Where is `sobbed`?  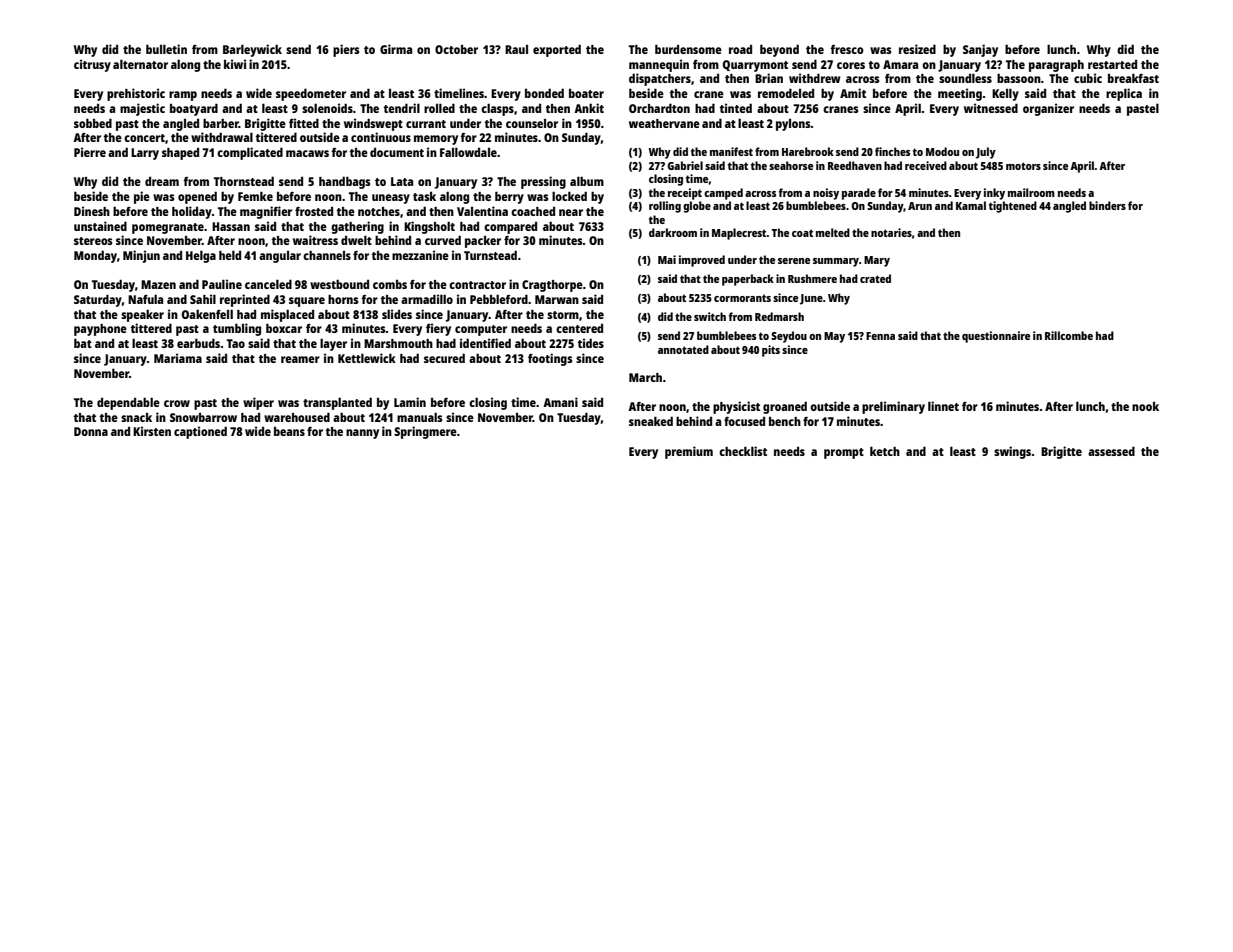
sobbed is located at coordinates (93, 123).
